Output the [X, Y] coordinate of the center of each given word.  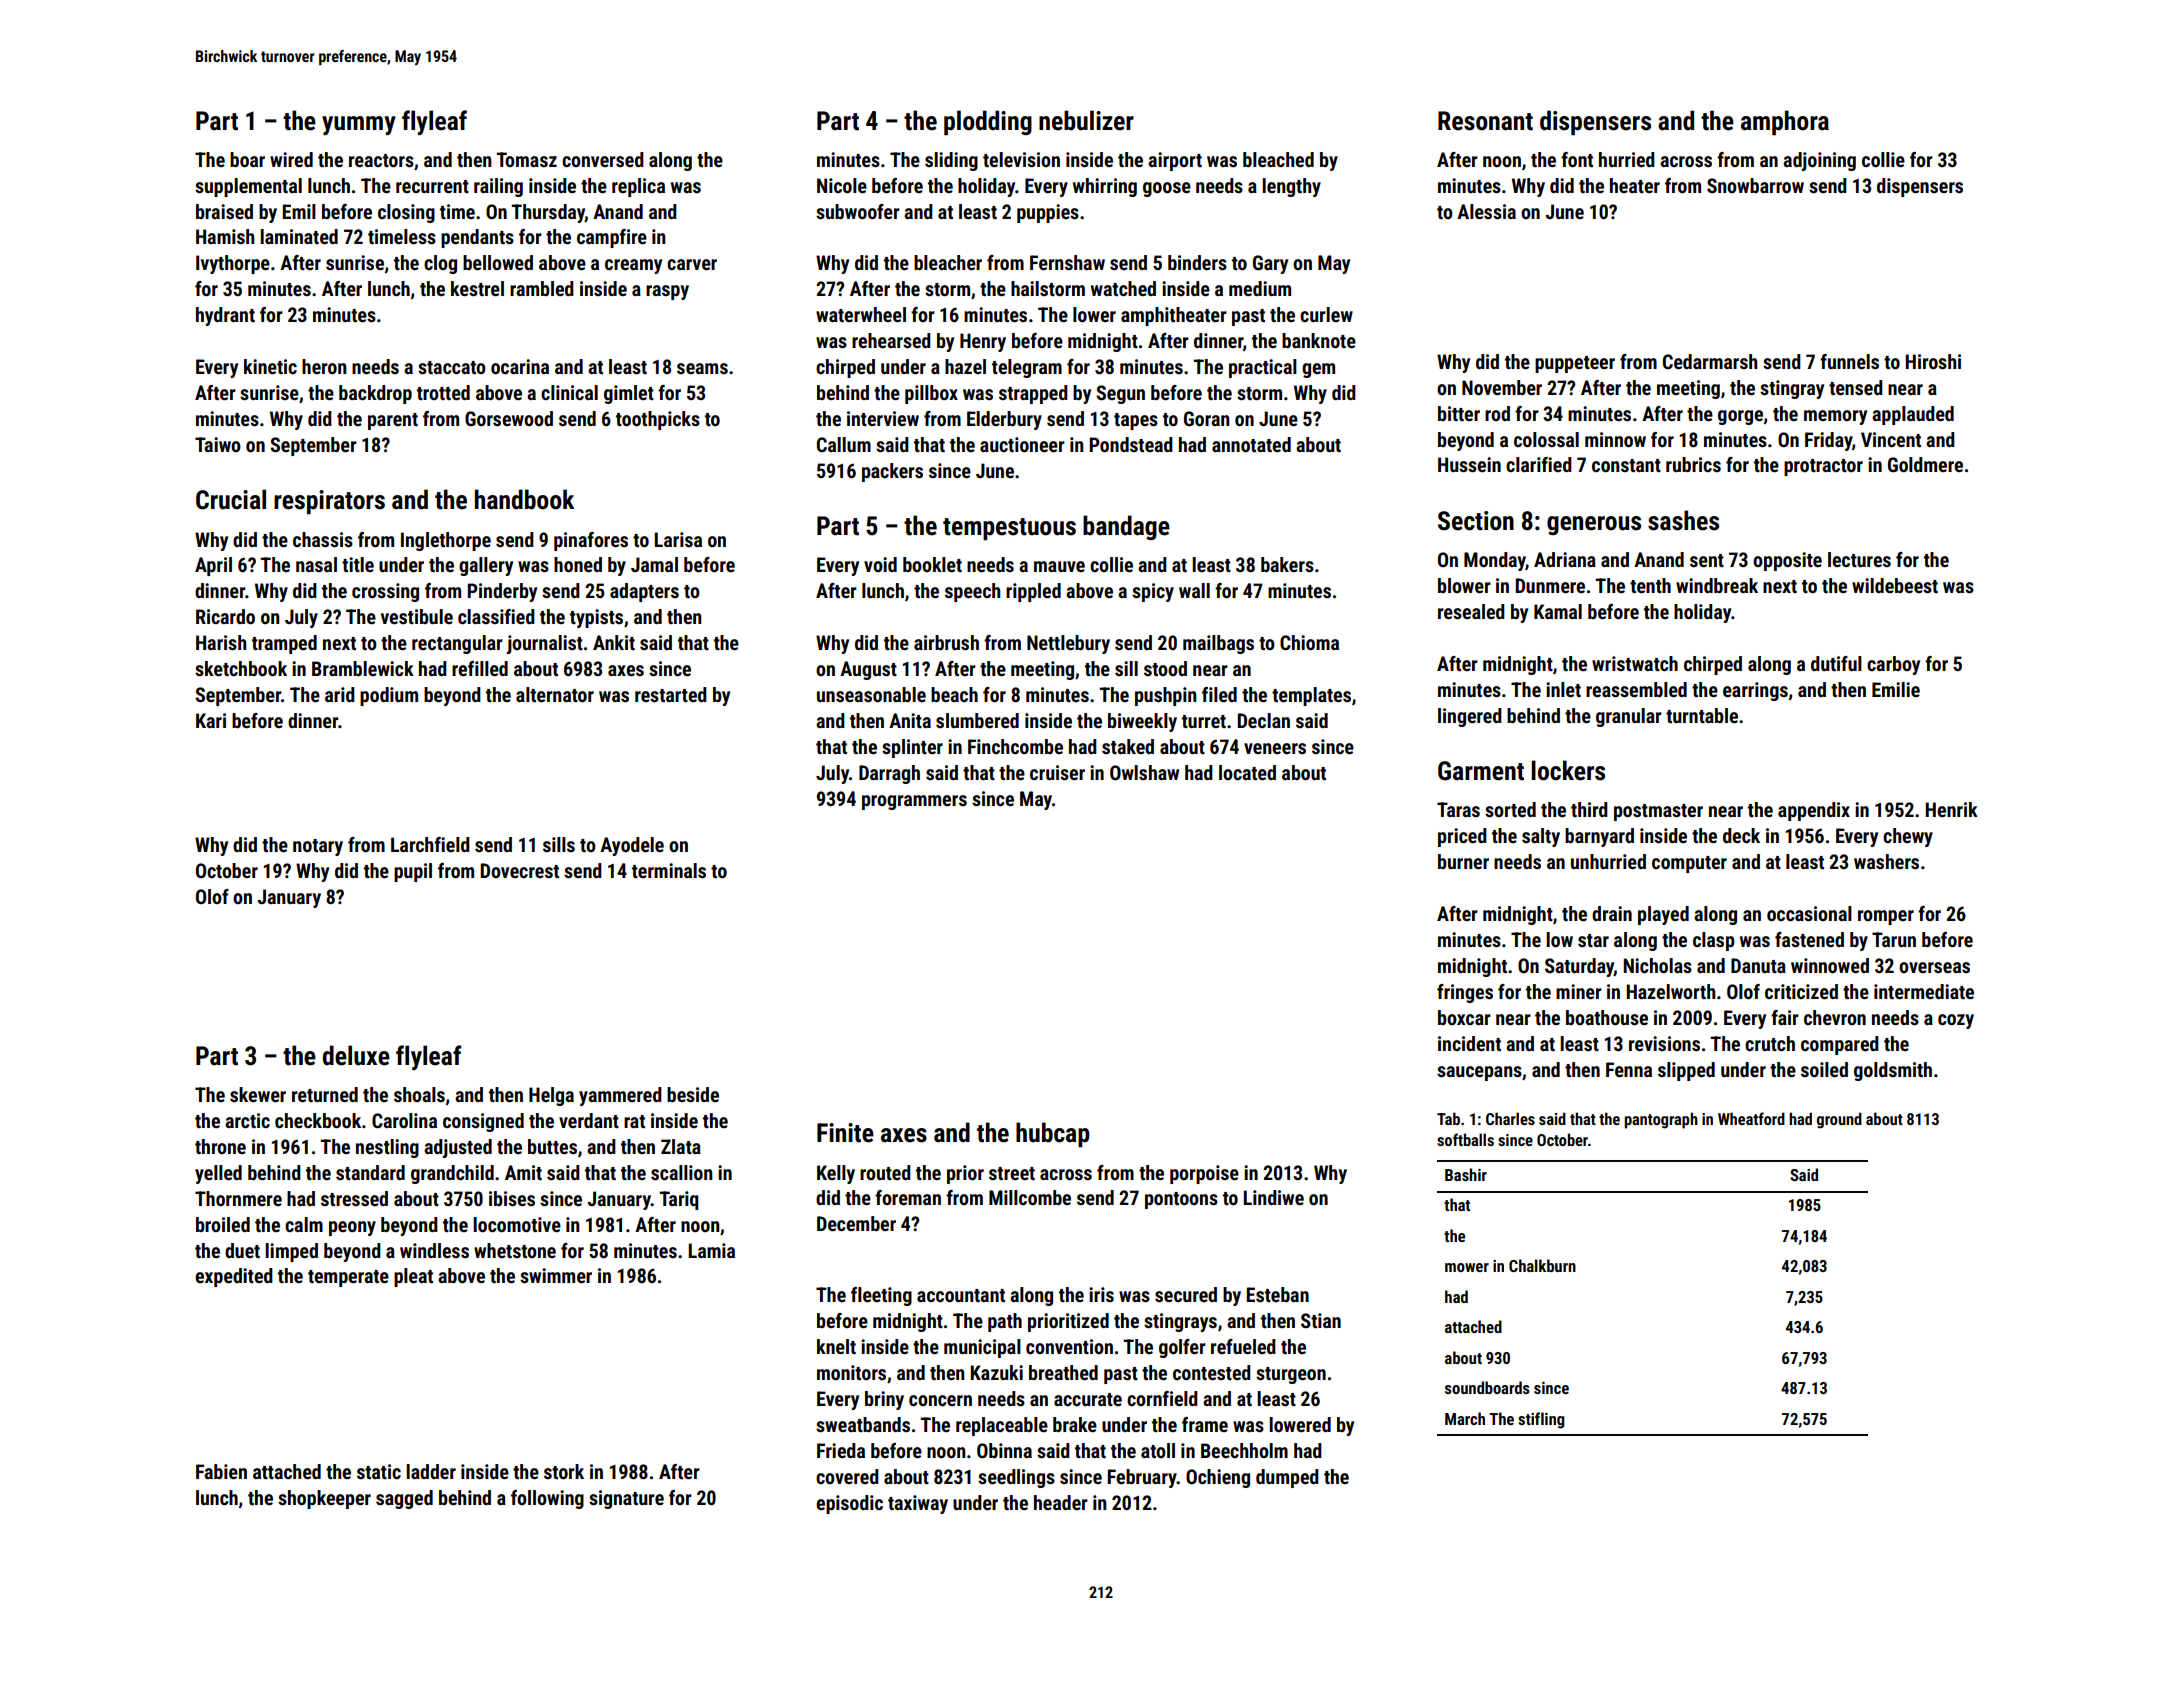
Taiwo [218, 444]
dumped [1287, 1478]
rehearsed [891, 340]
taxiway [918, 1504]
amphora [1785, 123]
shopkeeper [324, 1499]
